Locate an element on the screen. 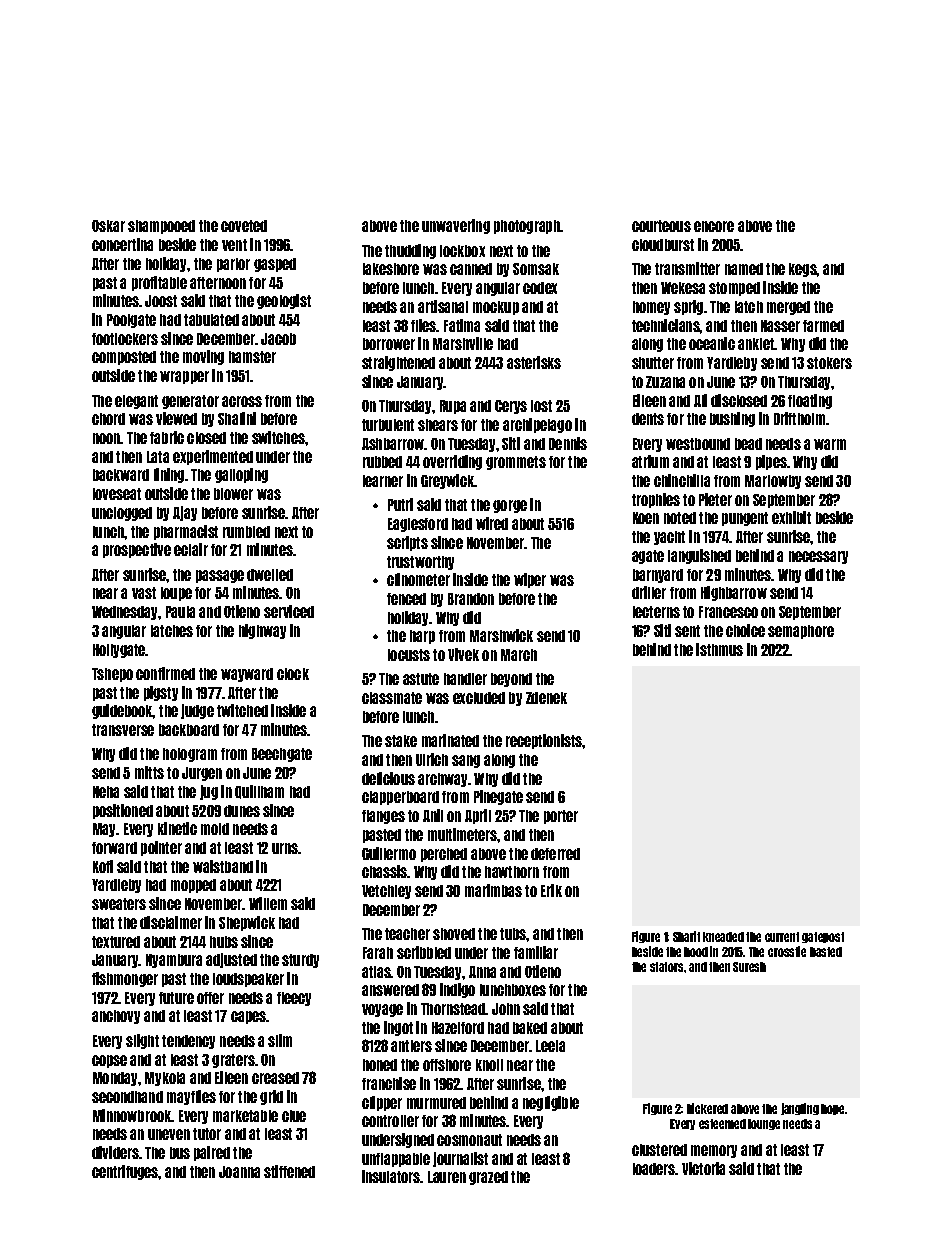 Image resolution: width=952 pixels, height=1233 pixels. hubs is located at coordinates (224, 942).
